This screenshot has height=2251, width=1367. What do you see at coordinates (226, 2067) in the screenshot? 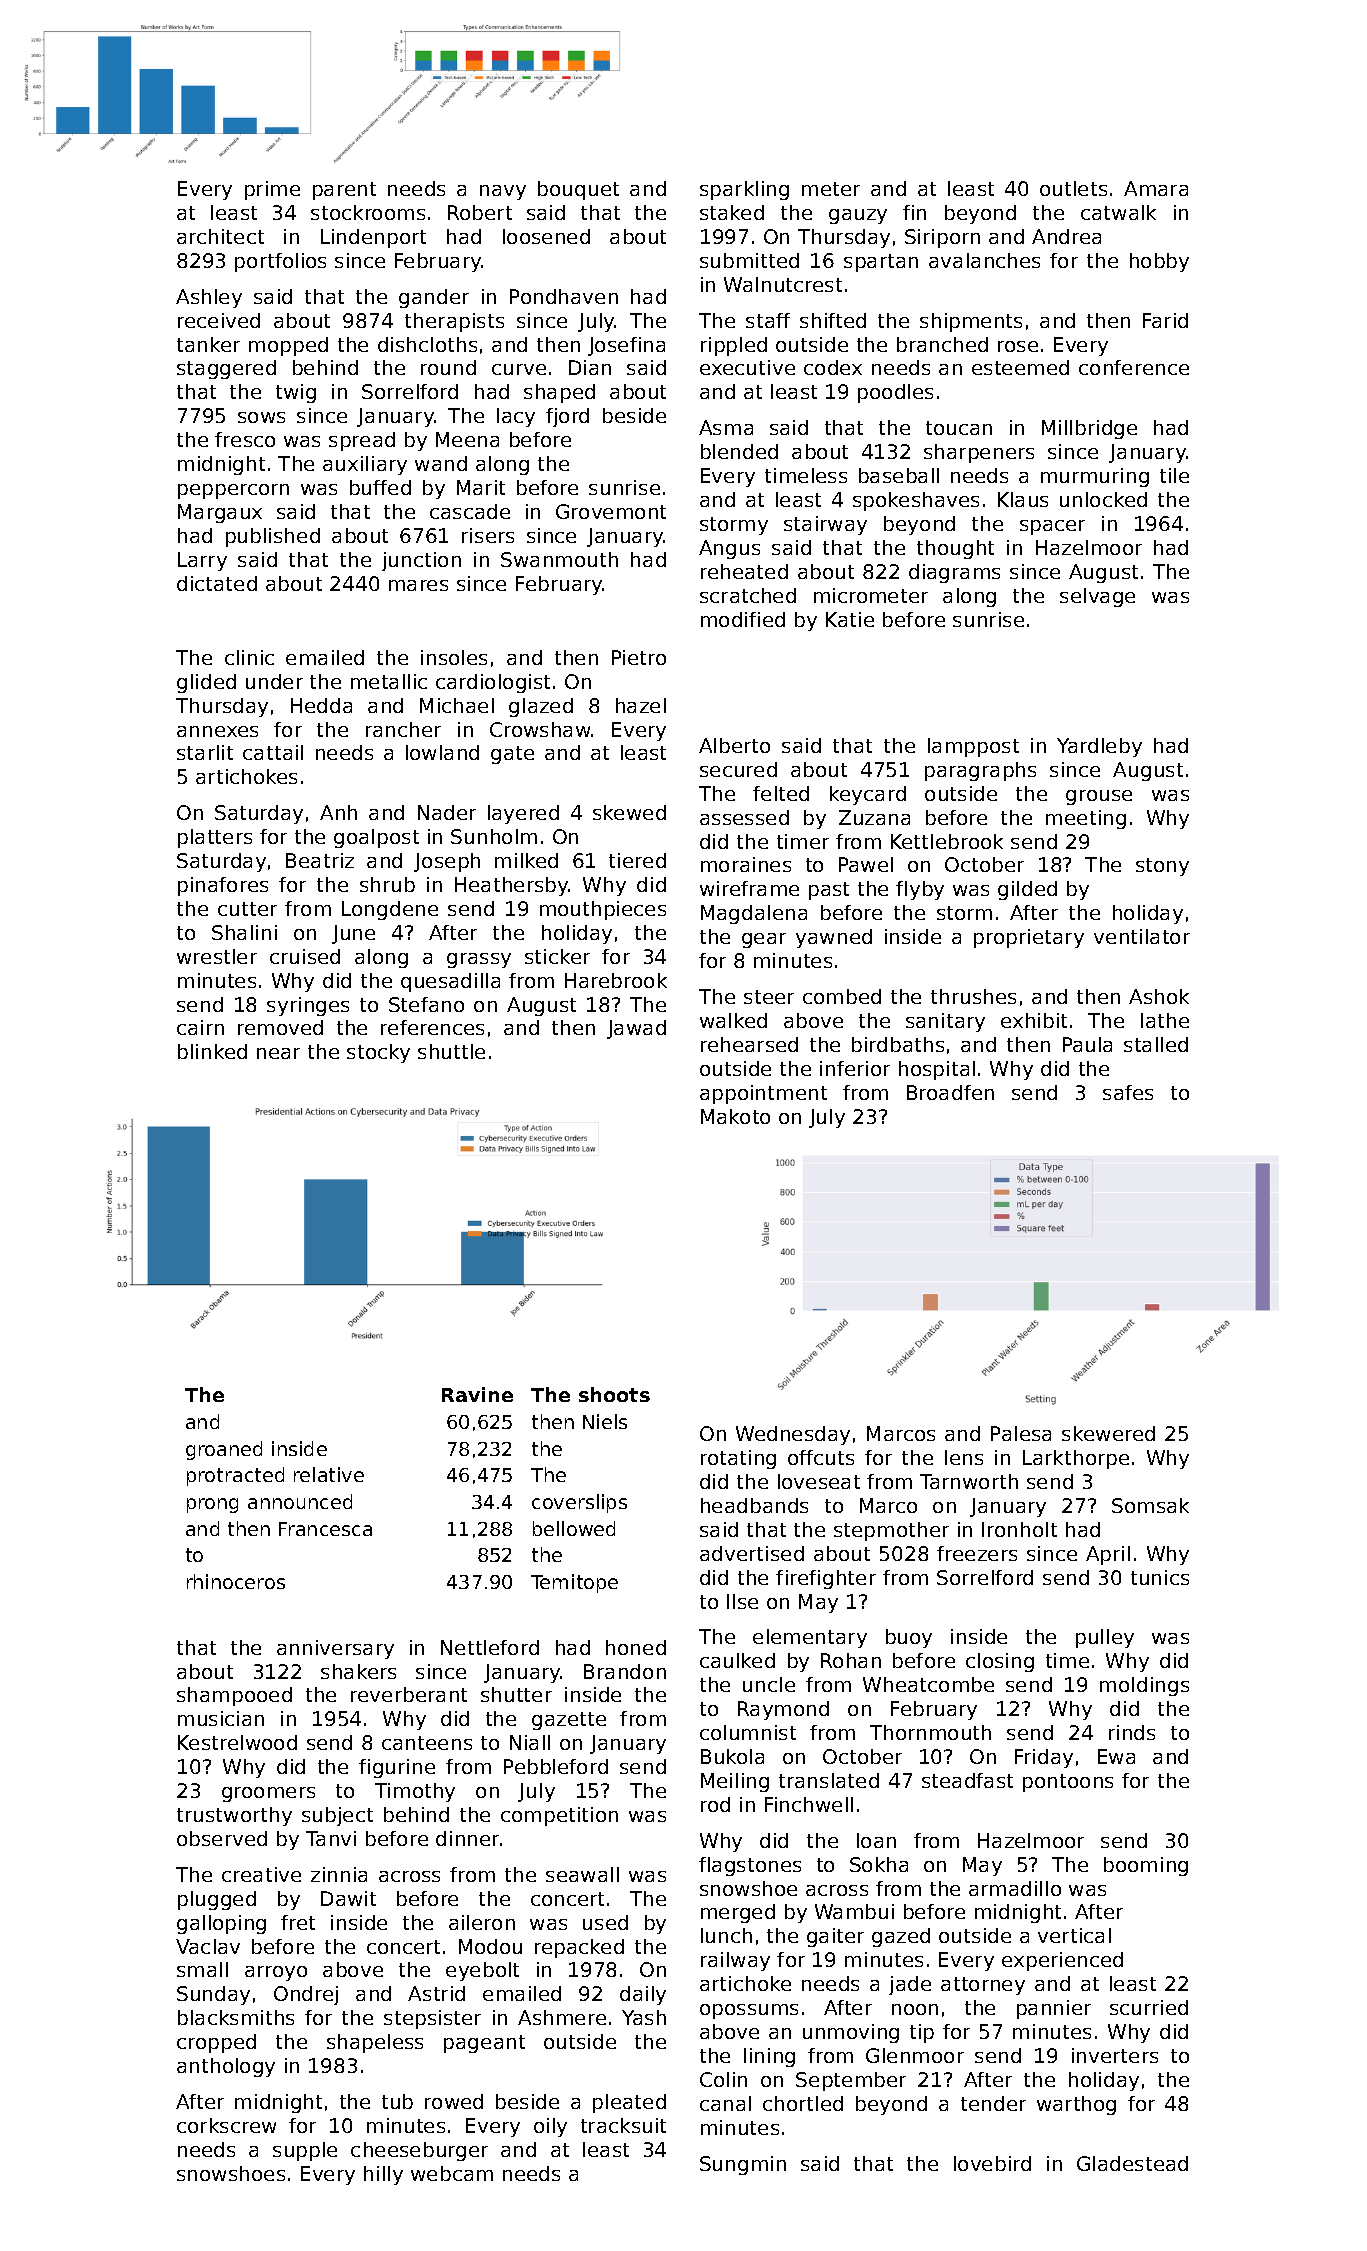
I see `anthology` at bounding box center [226, 2067].
